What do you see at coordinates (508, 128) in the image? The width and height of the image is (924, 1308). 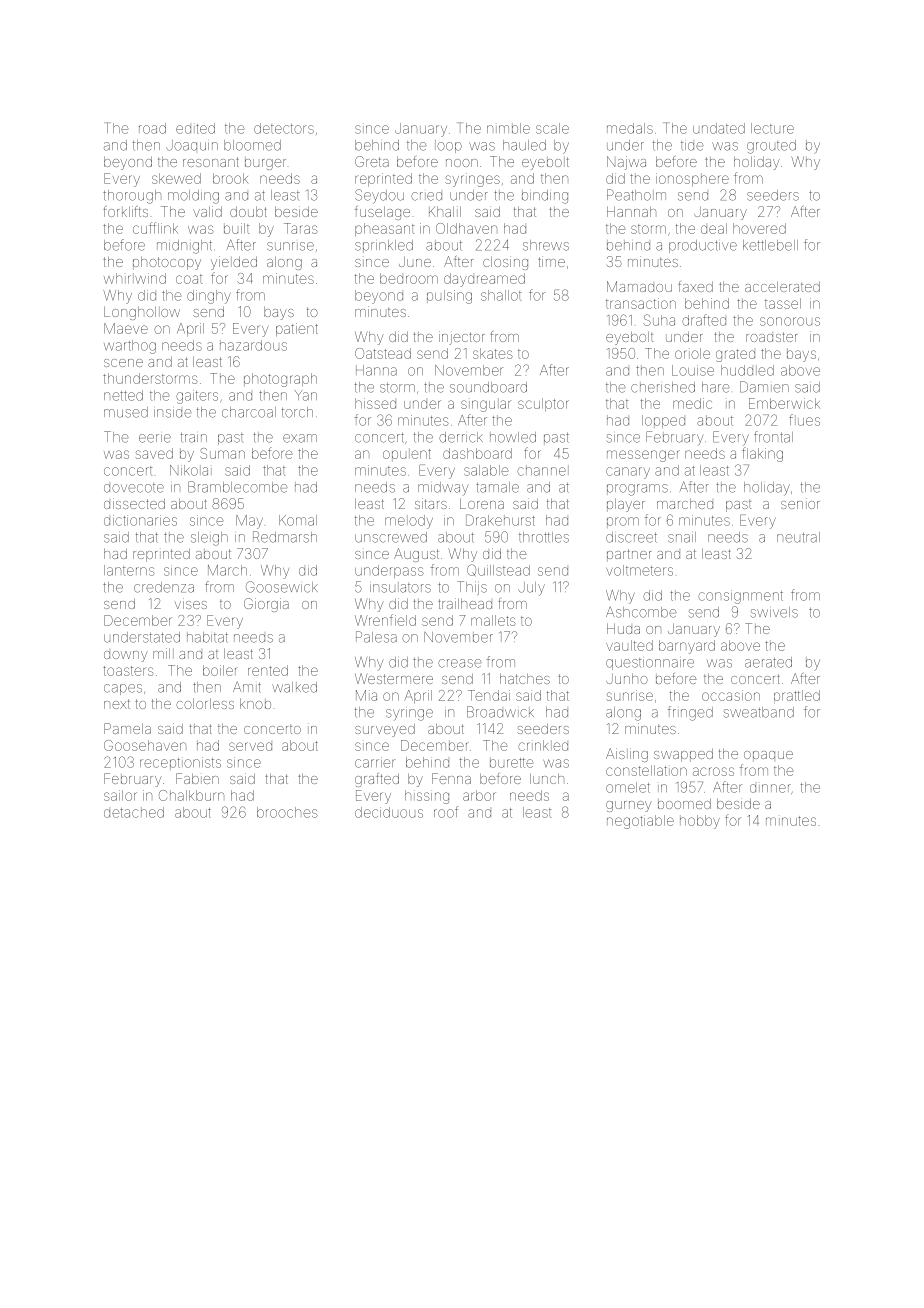 I see `nimble` at bounding box center [508, 128].
